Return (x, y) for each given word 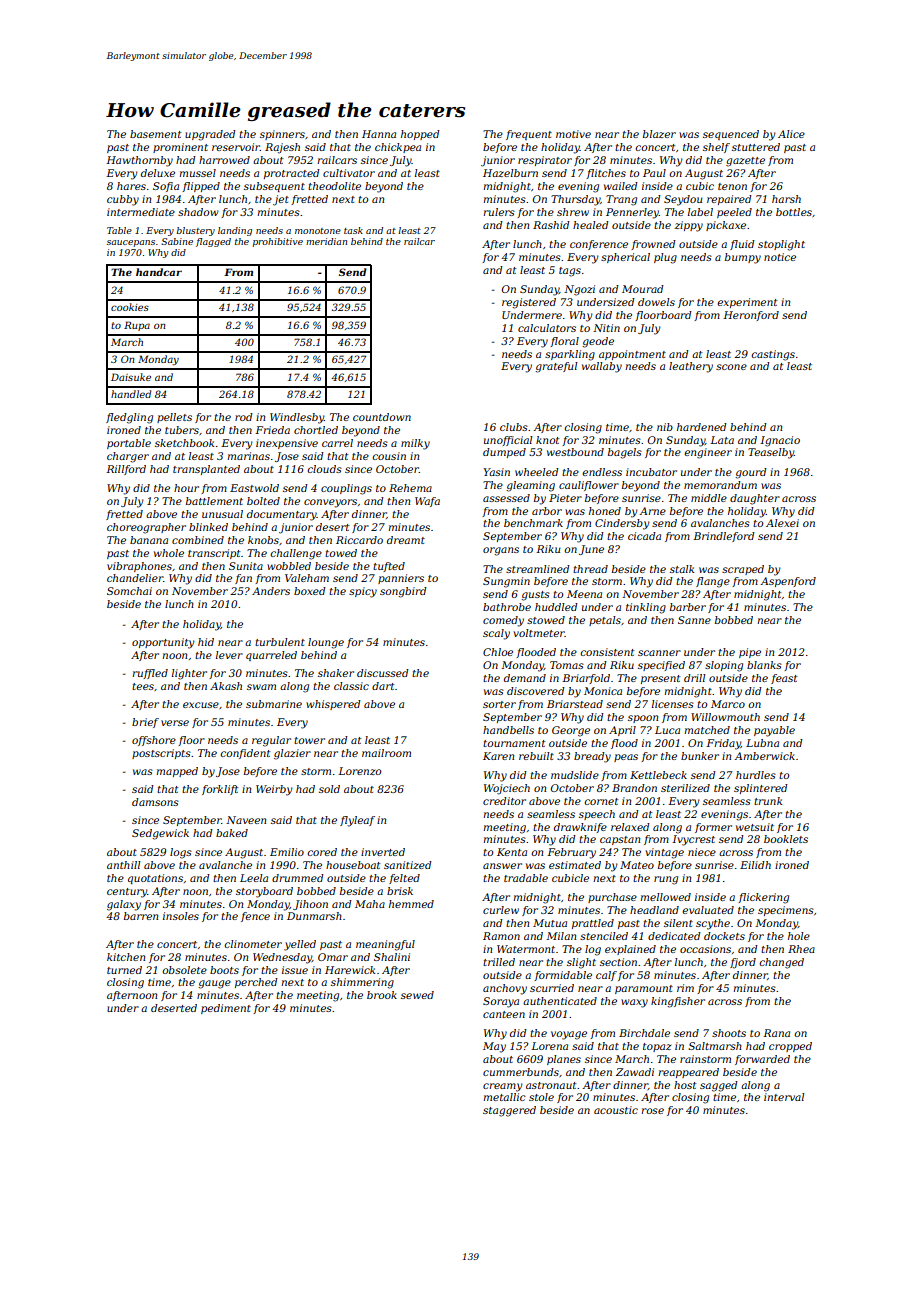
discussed (383, 673)
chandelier (135, 578)
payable (774, 731)
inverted (383, 852)
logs (181, 853)
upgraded (210, 135)
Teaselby (771, 453)
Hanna (379, 134)
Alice (791, 134)
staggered (509, 1111)
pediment (226, 1009)
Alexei (782, 523)
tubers (182, 430)
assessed (506, 498)
